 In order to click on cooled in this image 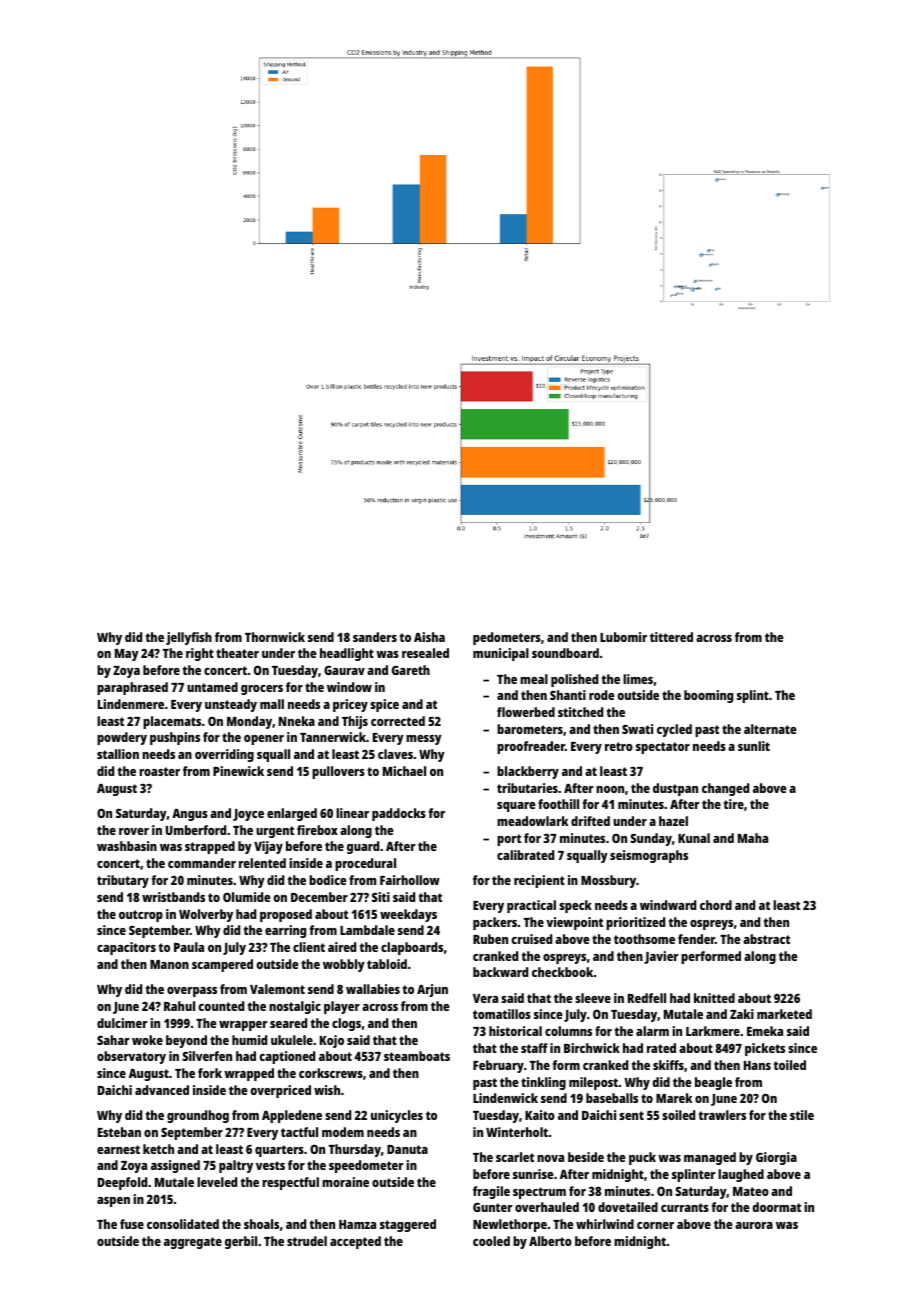, I will do `click(491, 1241)`.
